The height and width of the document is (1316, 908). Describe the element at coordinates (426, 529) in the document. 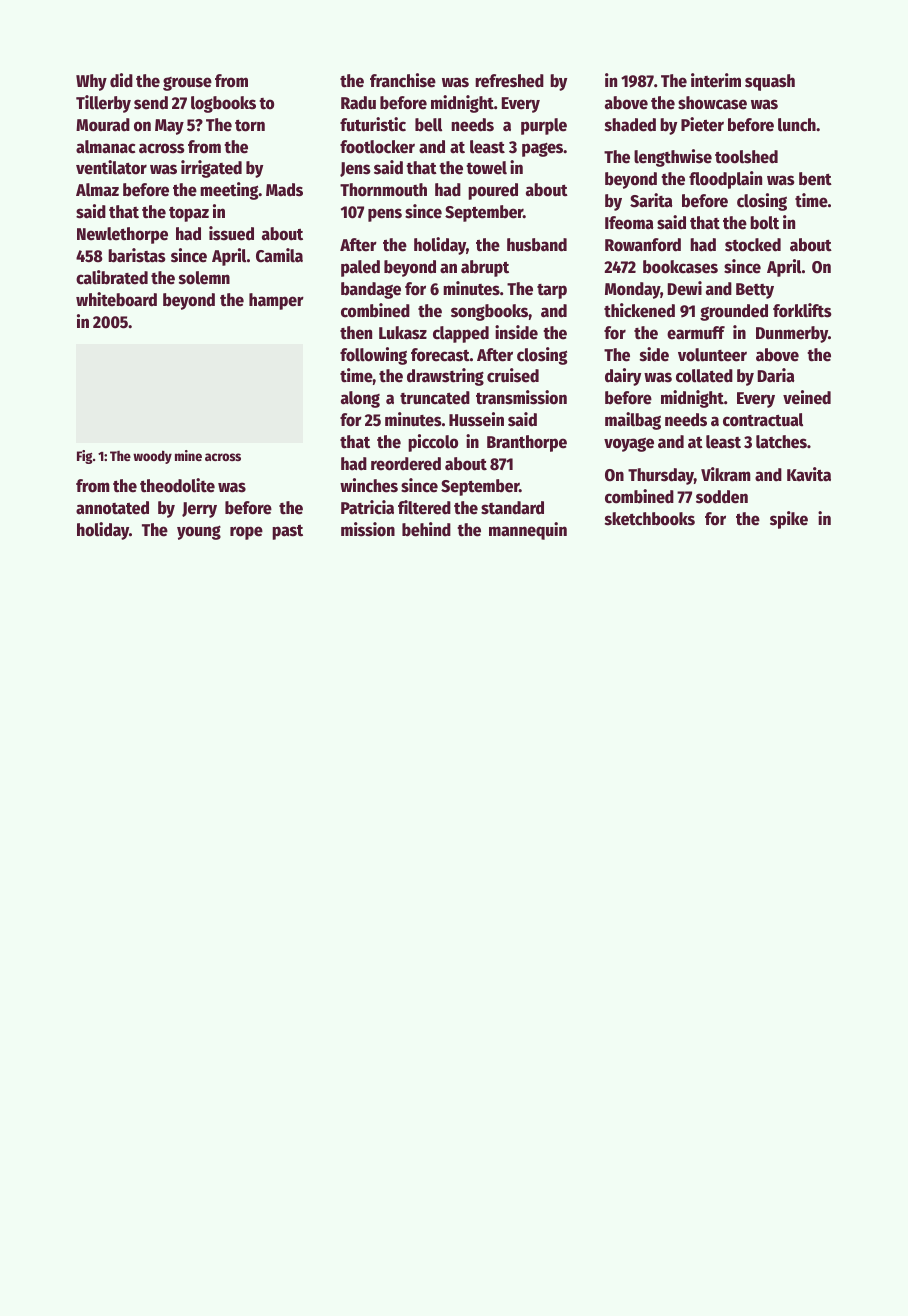

I see `behind` at that location.
